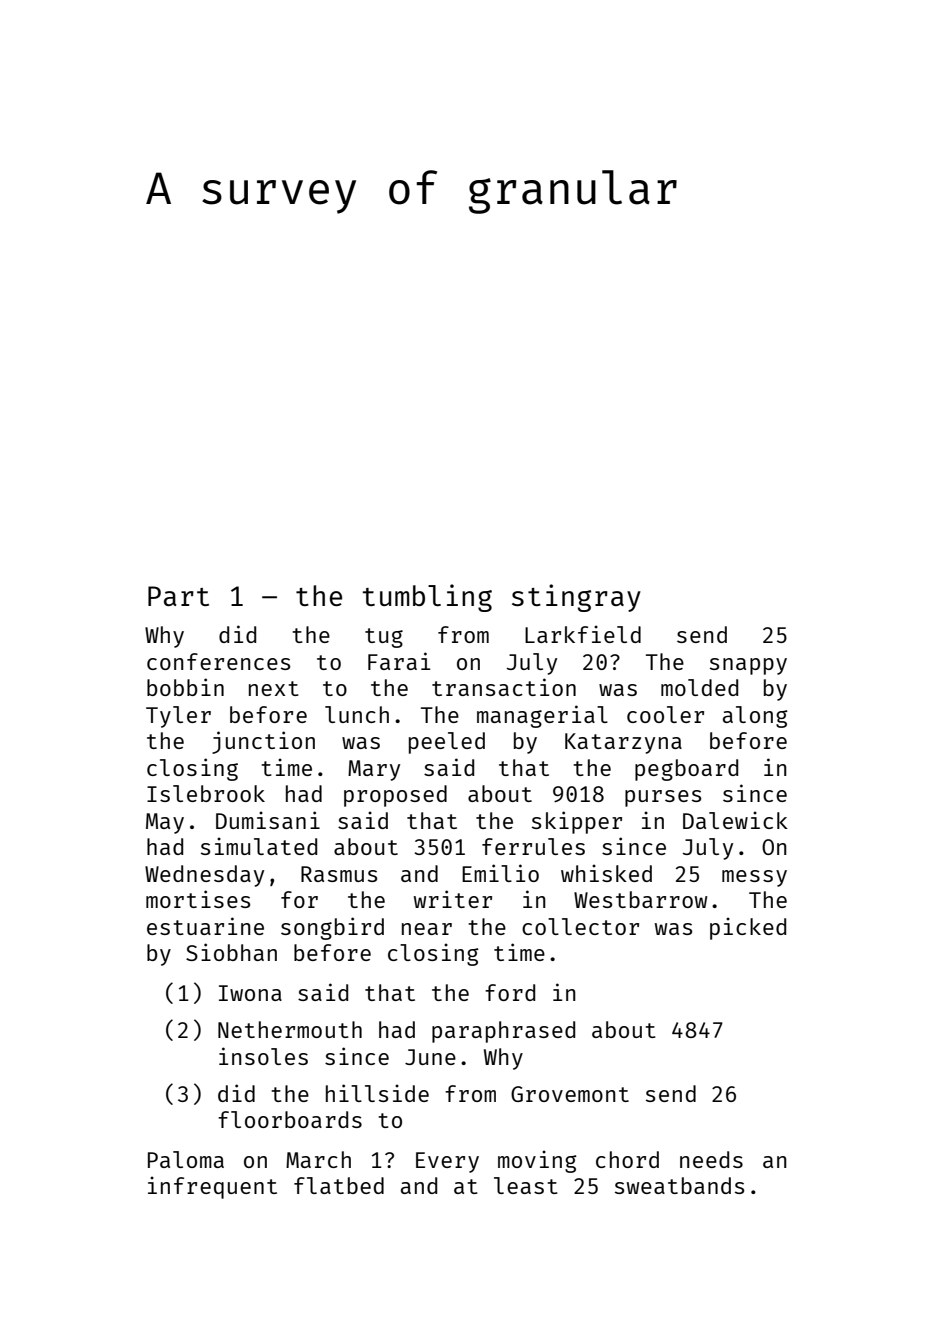  What do you see at coordinates (427, 598) in the screenshot?
I see `tumbling` at bounding box center [427, 598].
